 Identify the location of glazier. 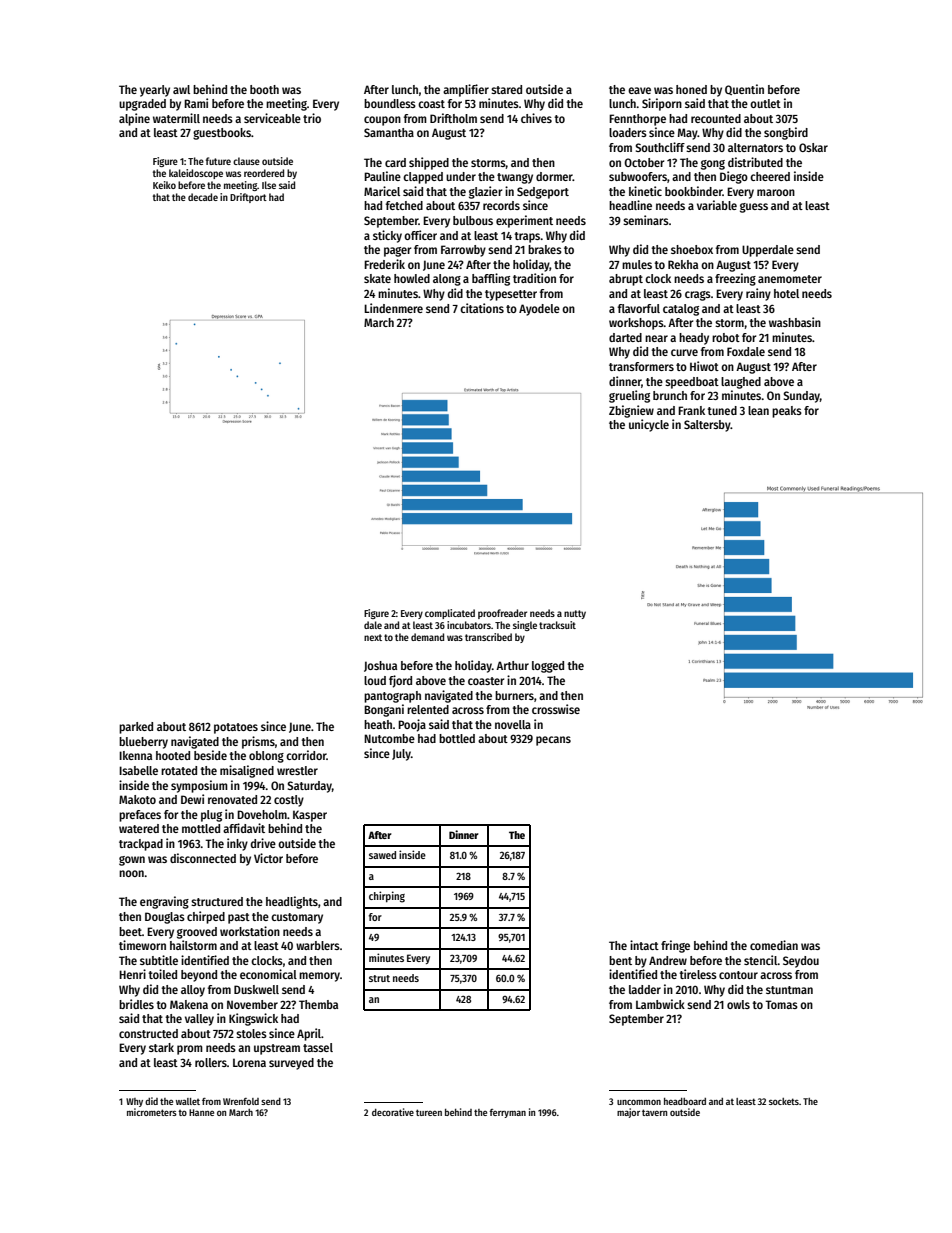
(485, 192).
